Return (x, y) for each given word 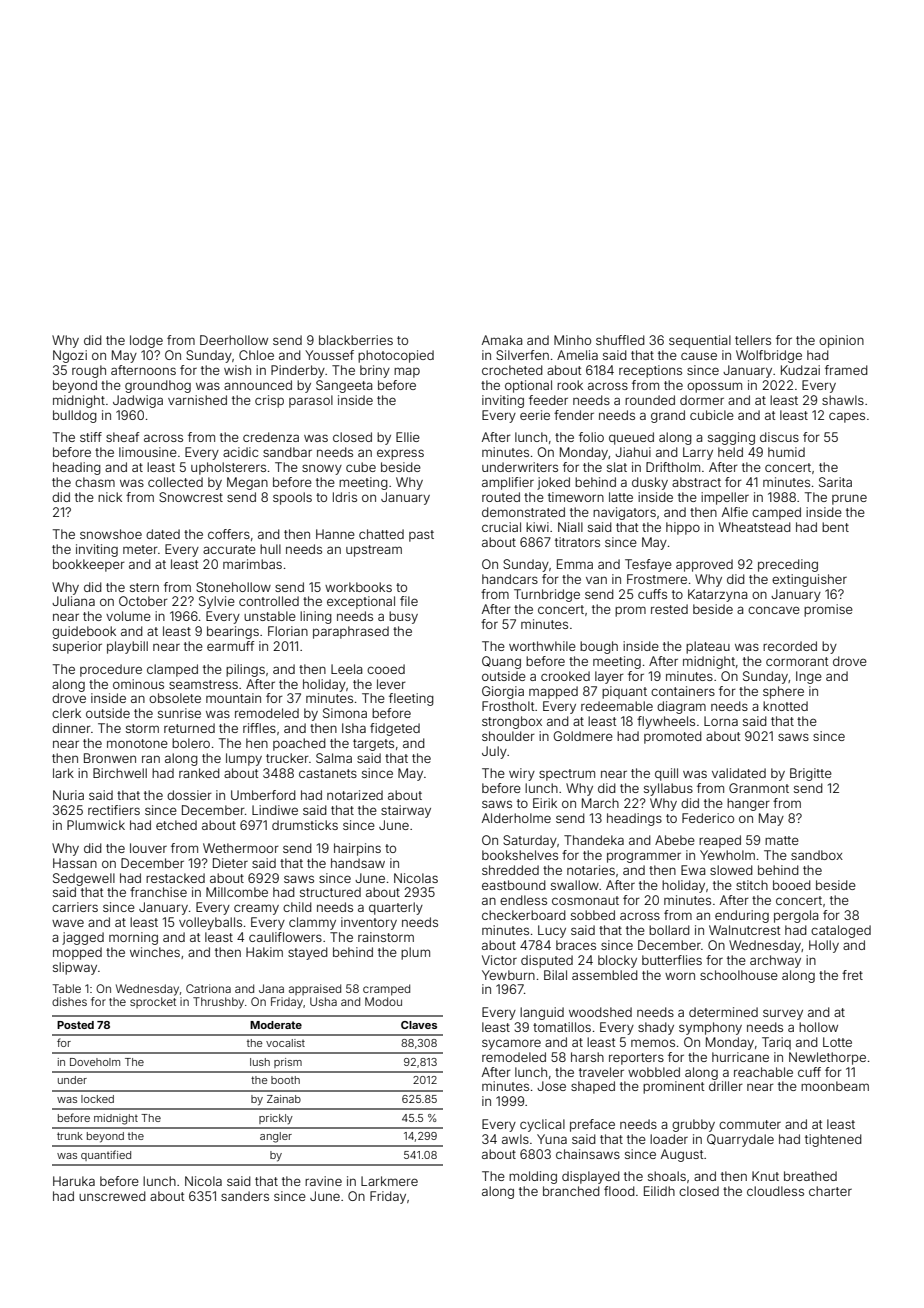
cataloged (841, 931)
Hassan (75, 863)
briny (375, 371)
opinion (841, 341)
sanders (245, 1196)
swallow (575, 885)
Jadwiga (138, 401)
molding (533, 1177)
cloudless (775, 1191)
